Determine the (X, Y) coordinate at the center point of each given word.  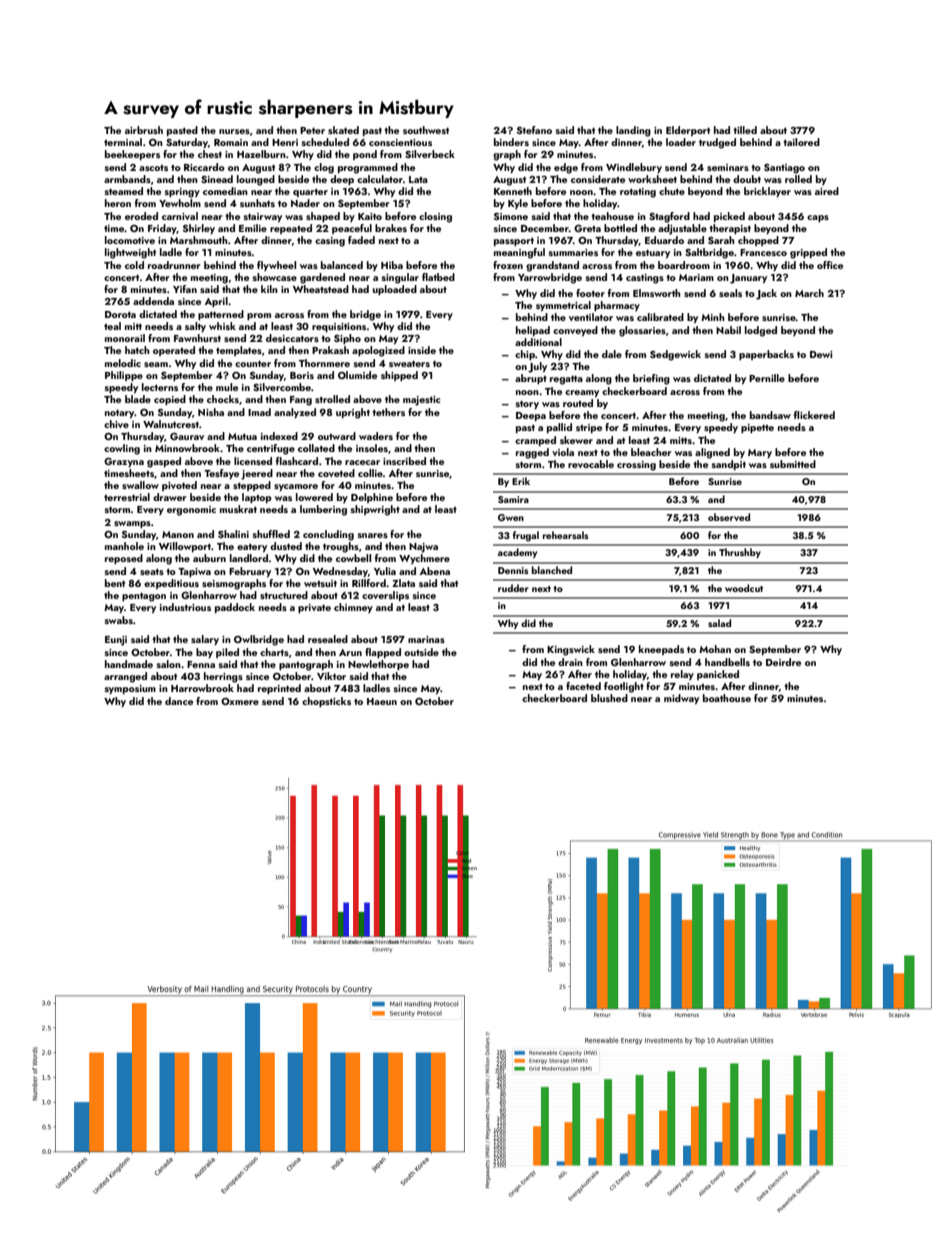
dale (612, 354)
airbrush (144, 130)
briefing (651, 379)
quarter (310, 192)
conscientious (400, 142)
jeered (257, 474)
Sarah (721, 240)
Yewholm (180, 203)
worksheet (652, 179)
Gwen (511, 517)
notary (120, 413)
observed (729, 517)
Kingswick (571, 650)
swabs (119, 620)
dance (179, 701)
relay (682, 675)
